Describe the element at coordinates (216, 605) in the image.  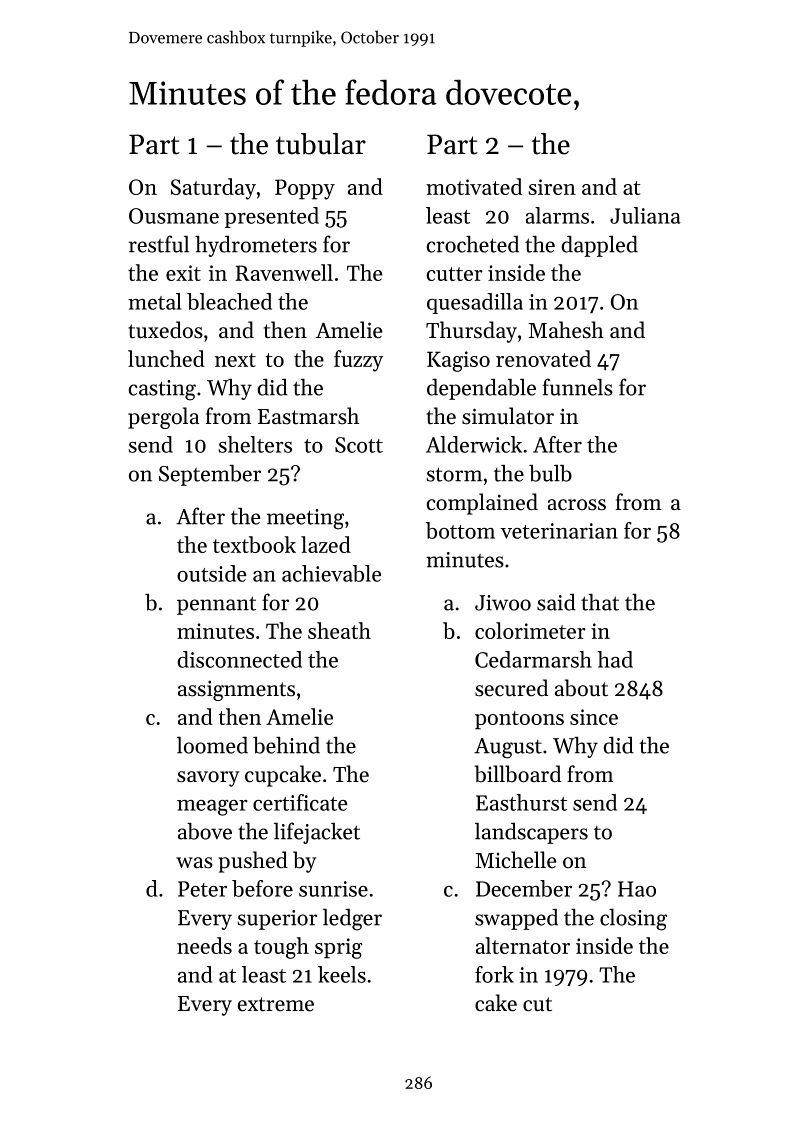
I see `pennant` at that location.
